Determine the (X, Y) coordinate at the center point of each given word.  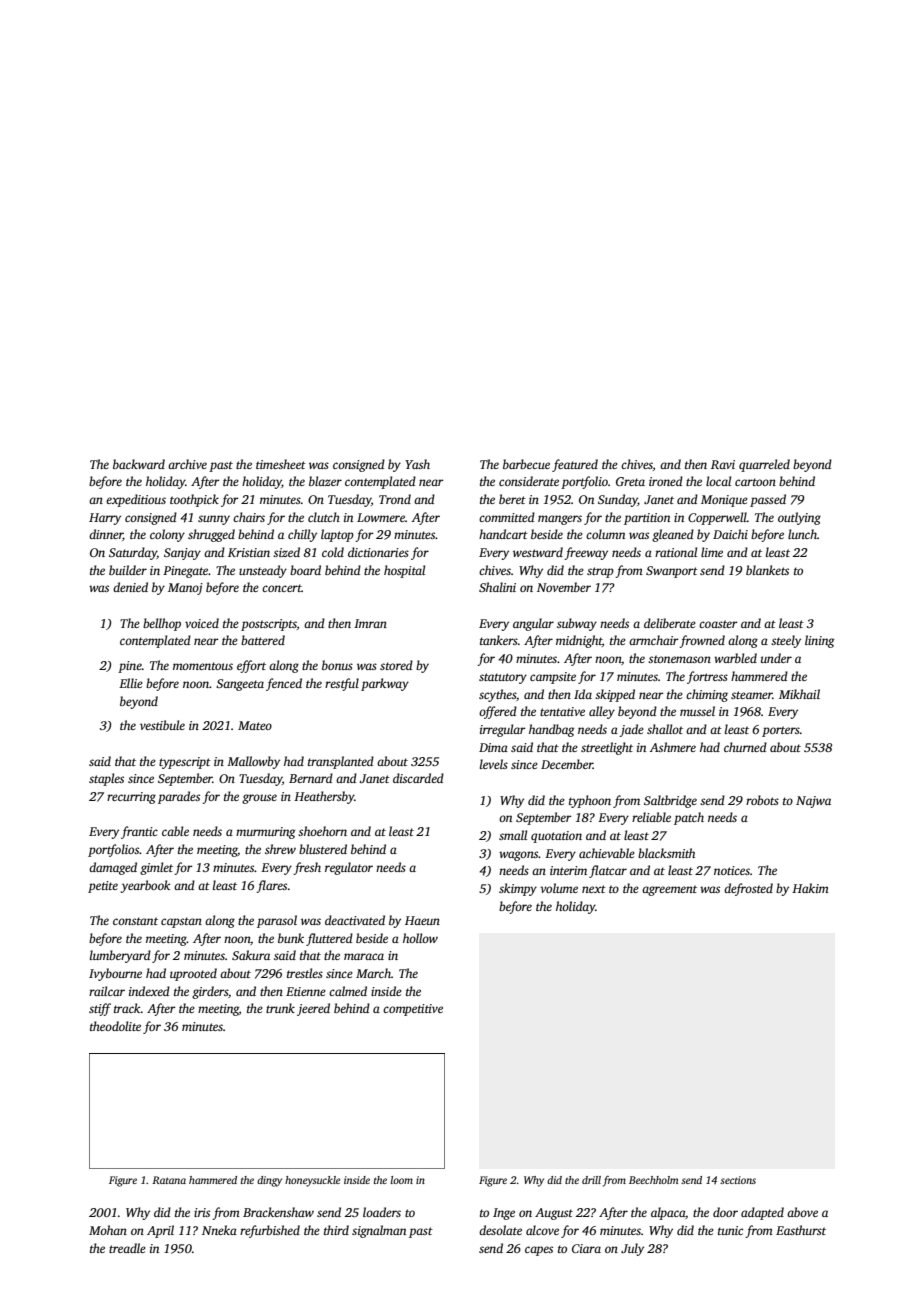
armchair (654, 640)
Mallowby (253, 762)
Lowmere (381, 517)
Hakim (810, 888)
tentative (562, 711)
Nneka (219, 1230)
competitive (413, 1010)
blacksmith (666, 853)
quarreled (764, 465)
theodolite (115, 1026)
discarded (418, 778)
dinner (106, 535)
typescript (185, 763)
